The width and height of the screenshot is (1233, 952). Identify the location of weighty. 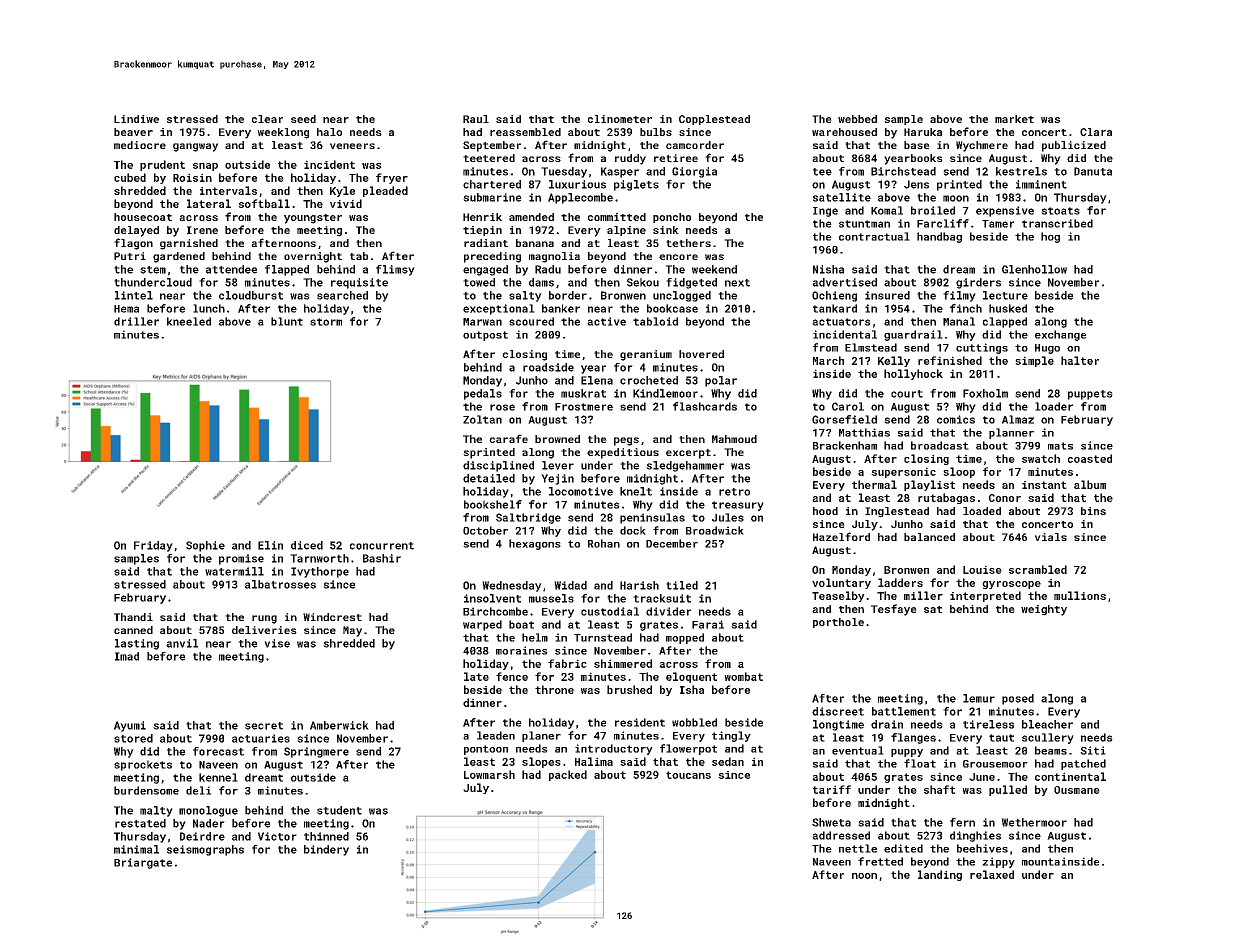
(1044, 610).
